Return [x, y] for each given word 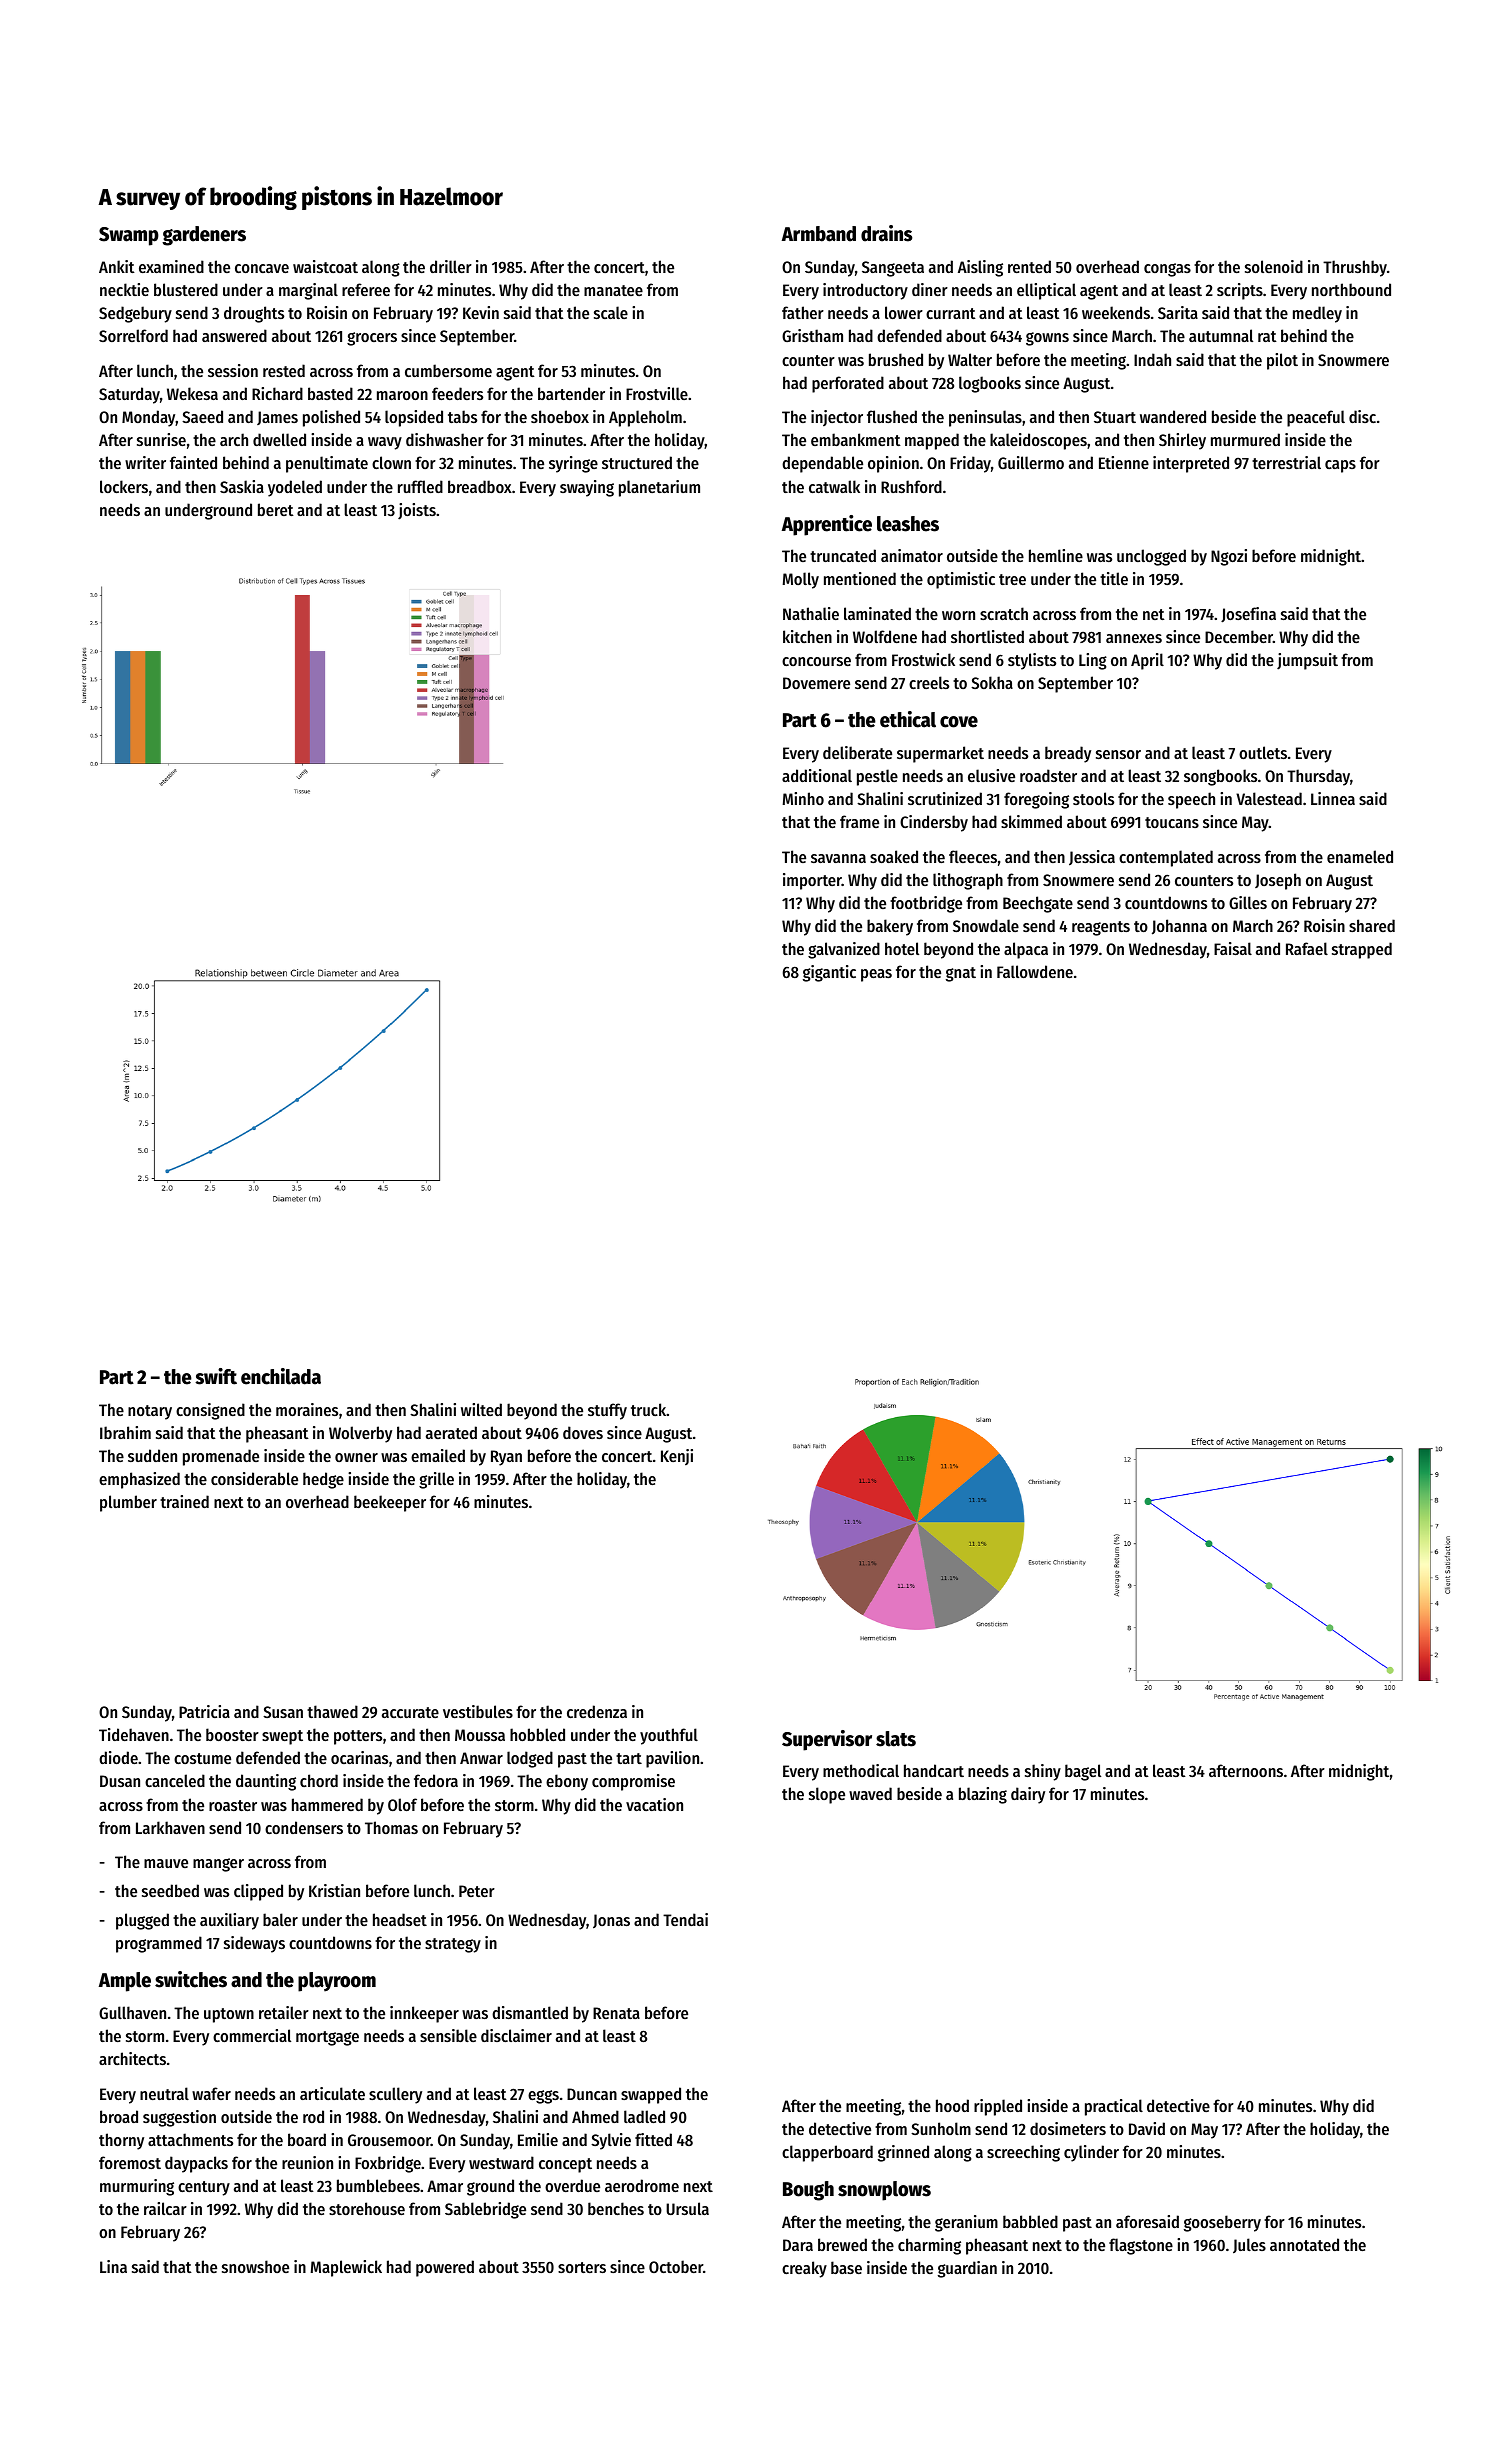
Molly [801, 580]
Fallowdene [1035, 971]
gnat [961, 974]
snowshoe [255, 2266]
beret [276, 509]
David [1147, 2128]
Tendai [685, 1919]
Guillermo [1031, 462]
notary [150, 1412]
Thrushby [1355, 268]
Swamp [129, 236]
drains [886, 233]
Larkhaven [170, 1827]
